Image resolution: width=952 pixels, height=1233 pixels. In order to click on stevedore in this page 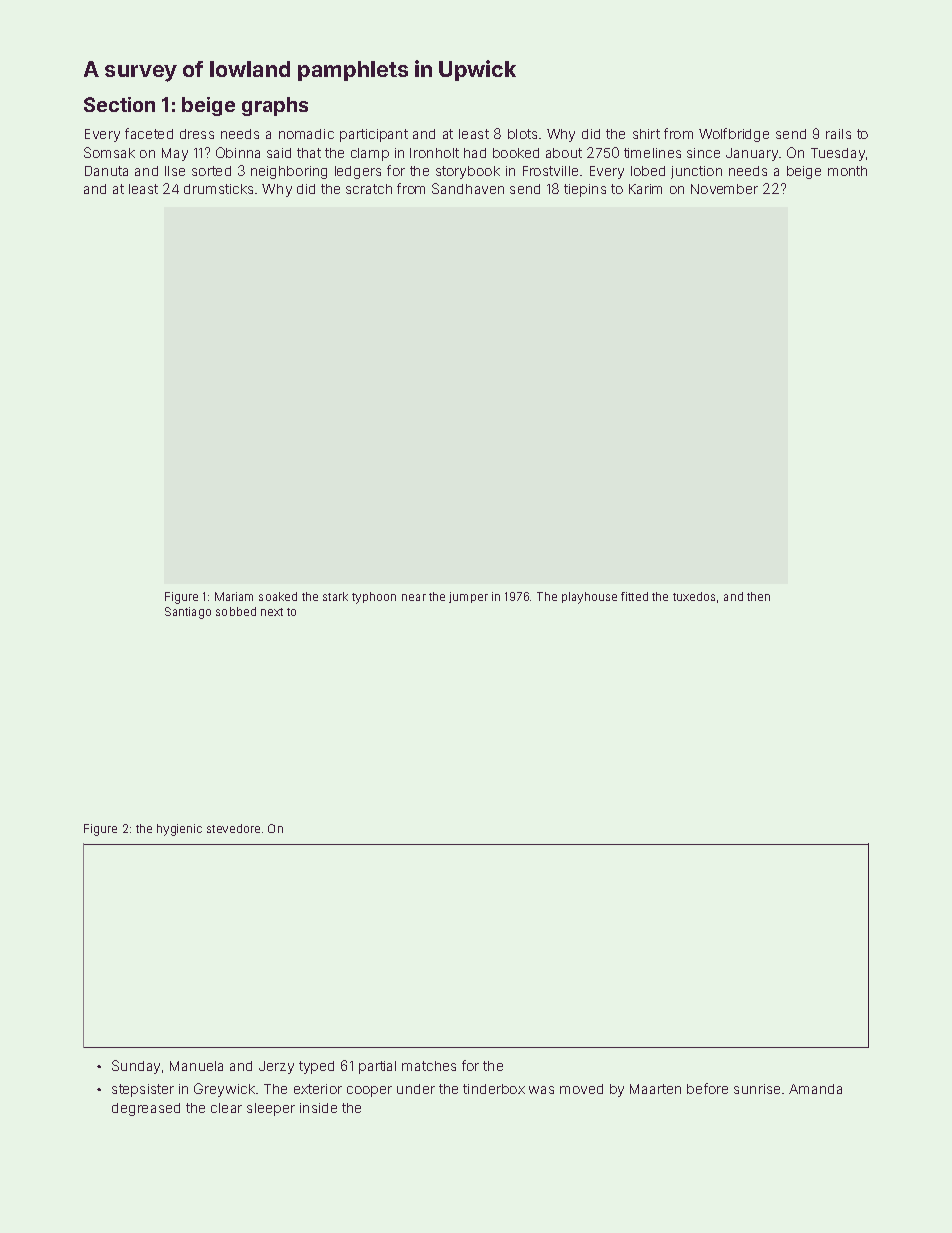, I will do `click(233, 828)`.
